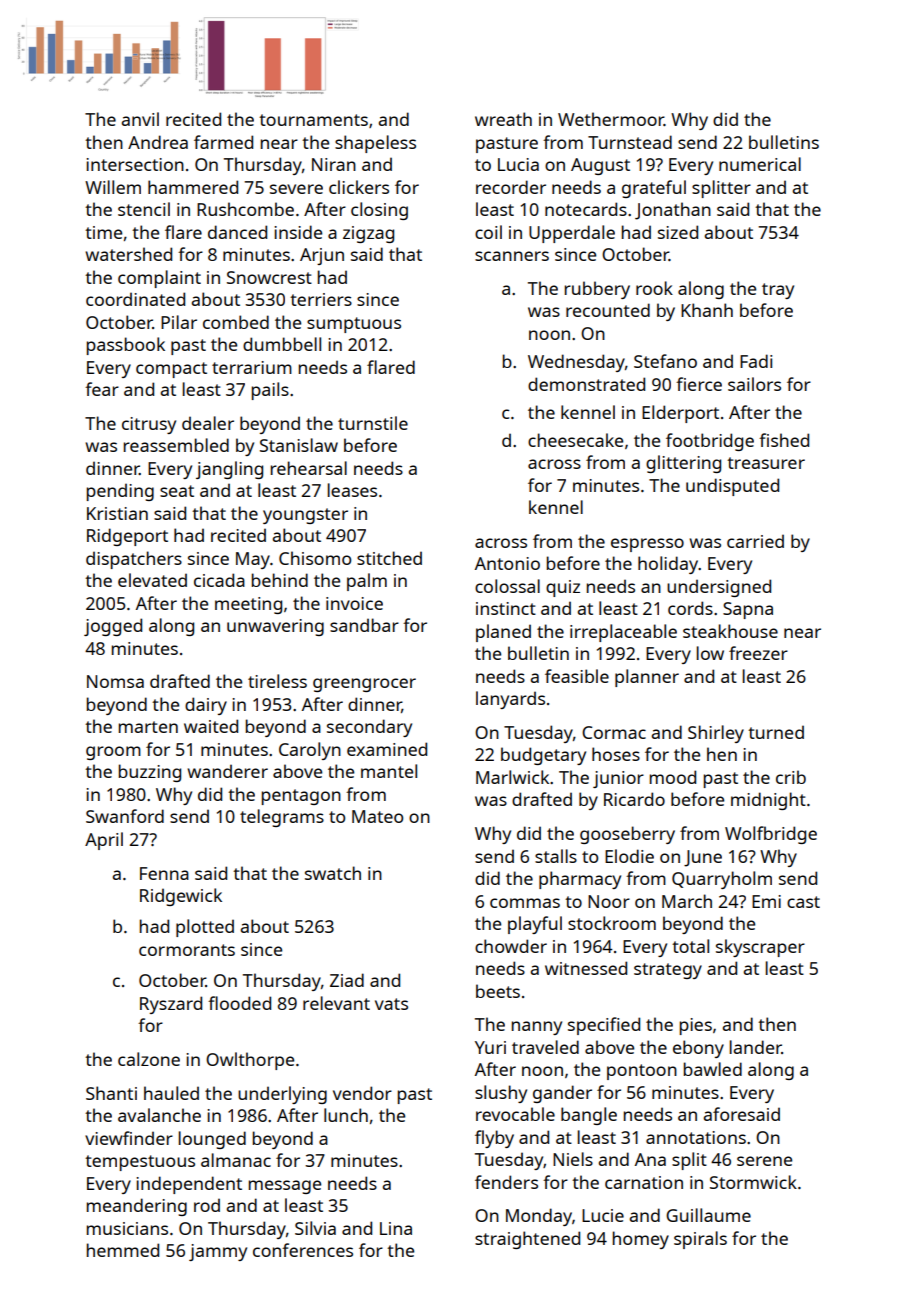  What do you see at coordinates (140, 119) in the page?
I see `anvil` at bounding box center [140, 119].
